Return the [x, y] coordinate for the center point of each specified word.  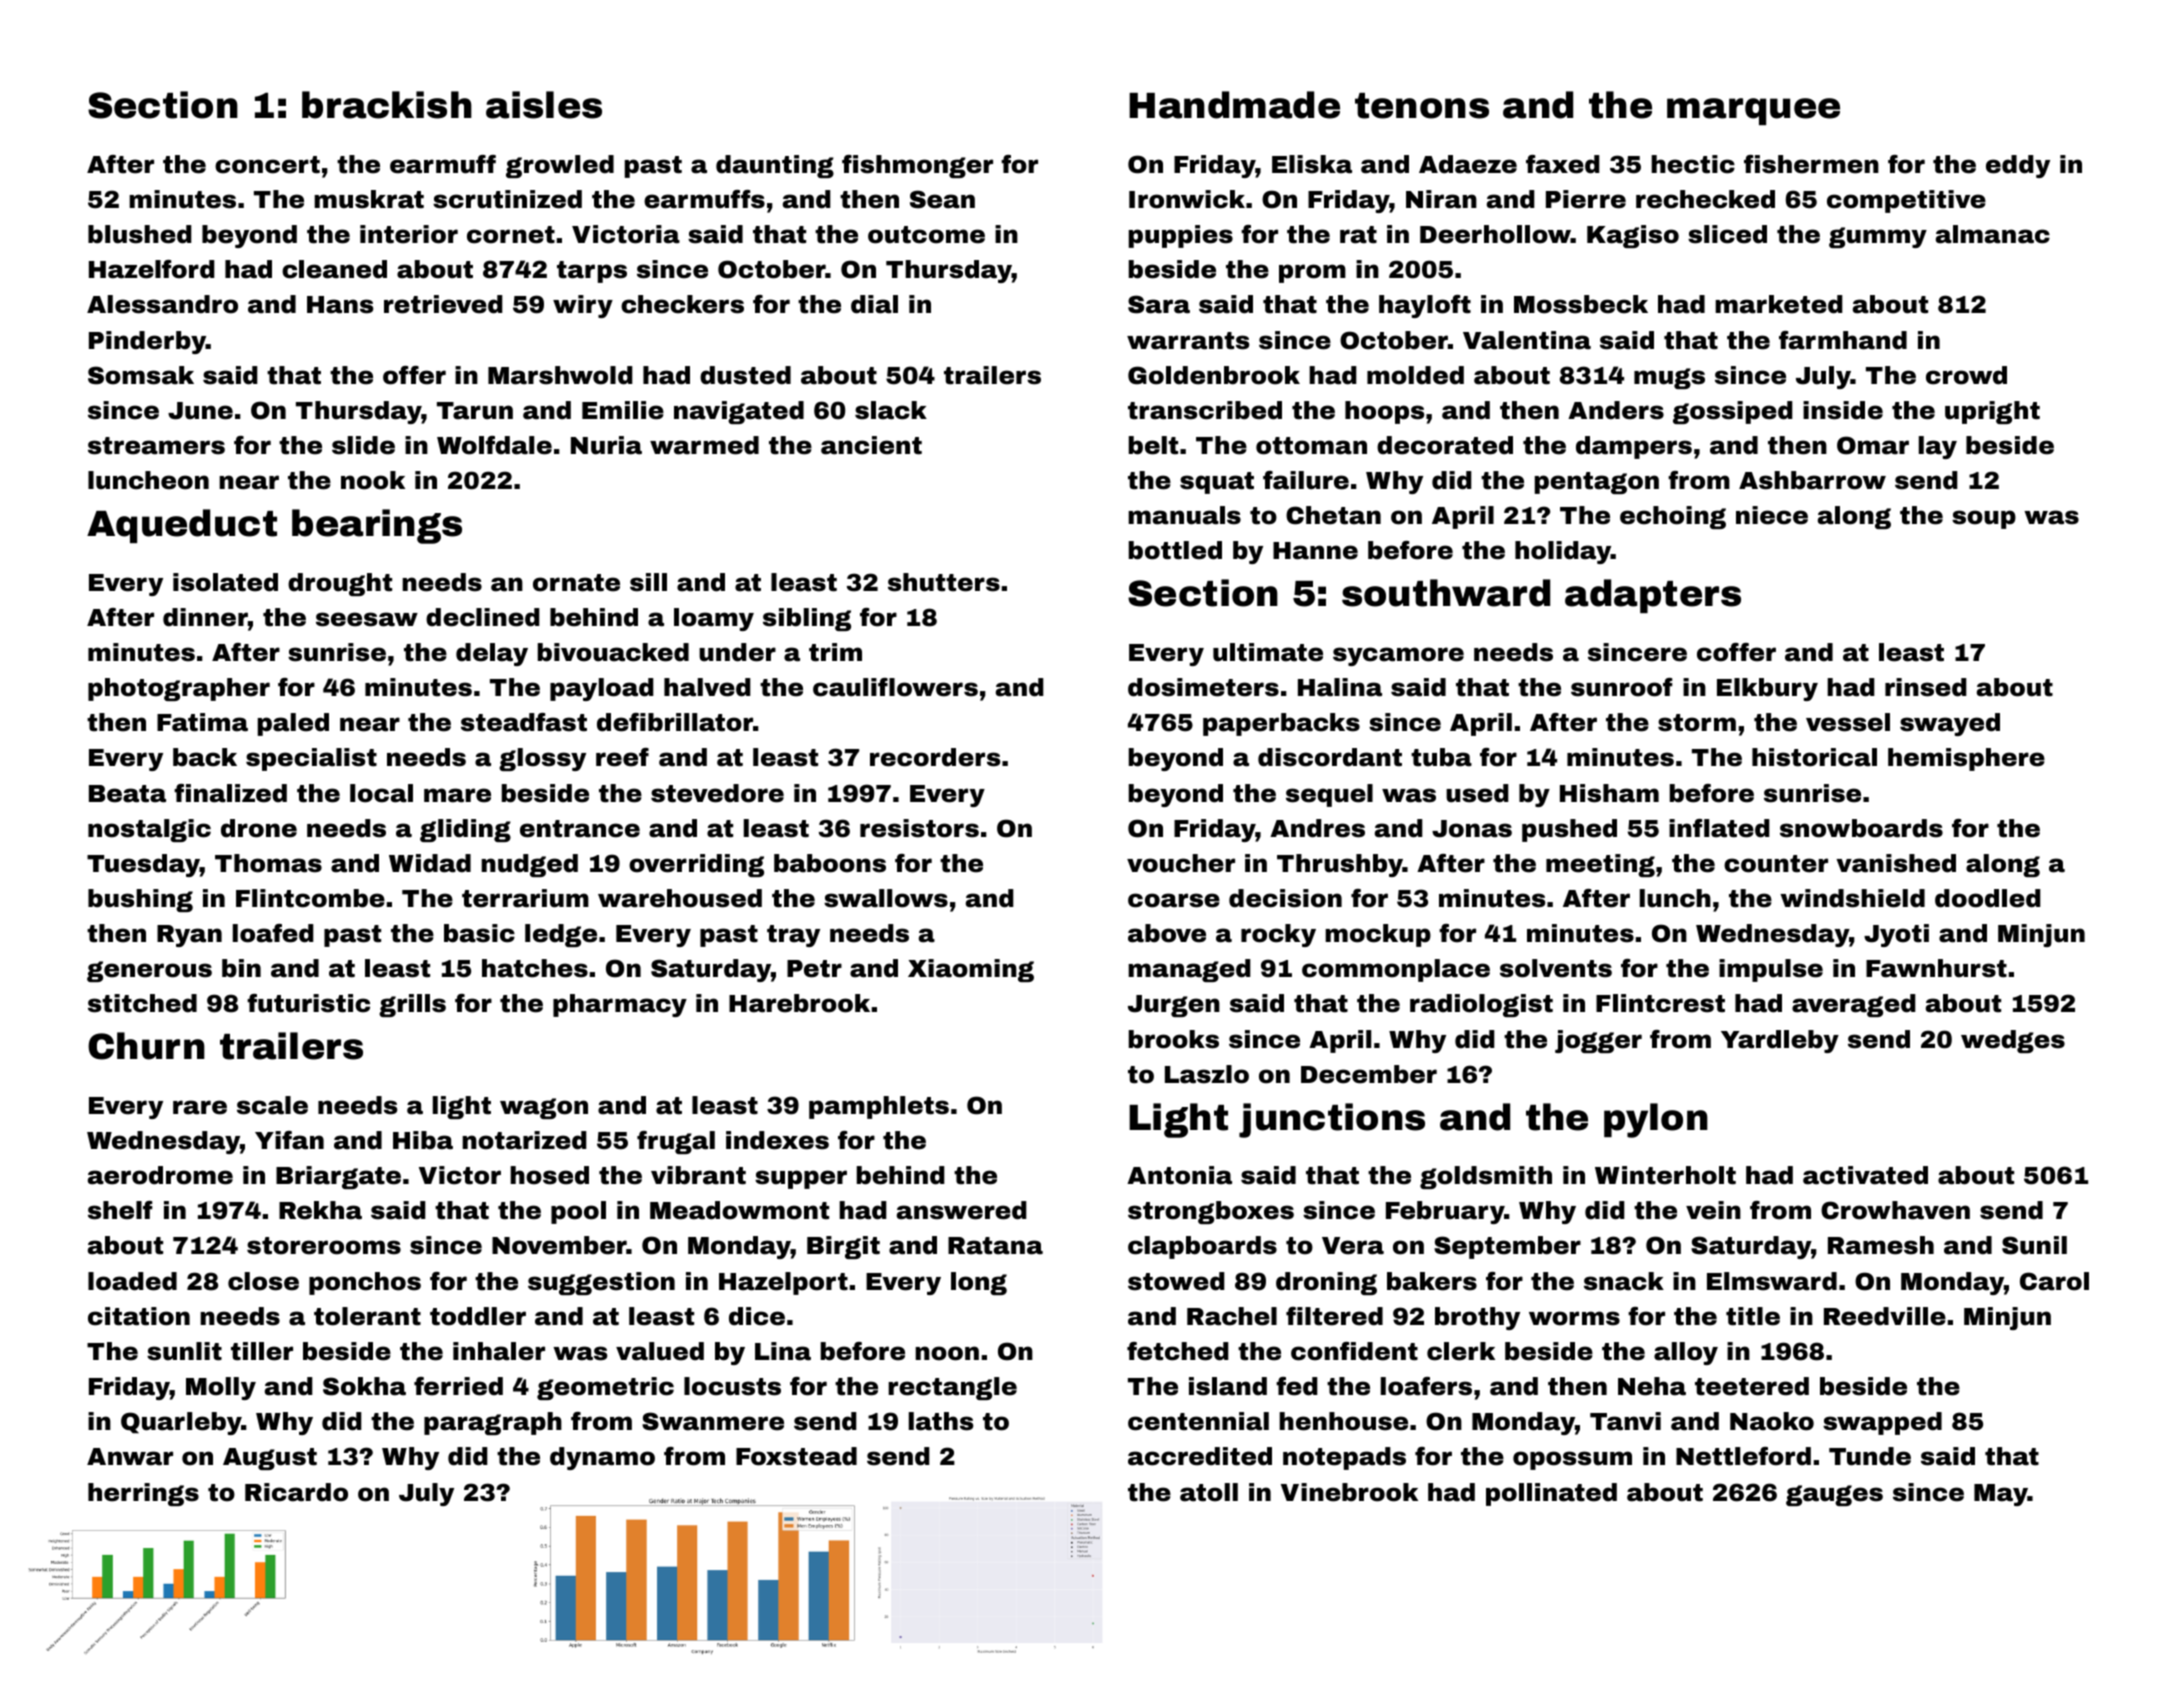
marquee [1753, 111]
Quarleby [181, 1423]
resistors [919, 828]
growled [560, 166]
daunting [775, 166]
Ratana [995, 1246]
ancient [871, 445]
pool [578, 1212]
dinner [205, 617]
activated [1865, 1175]
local [381, 793]
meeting [1600, 865]
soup [1984, 519]
